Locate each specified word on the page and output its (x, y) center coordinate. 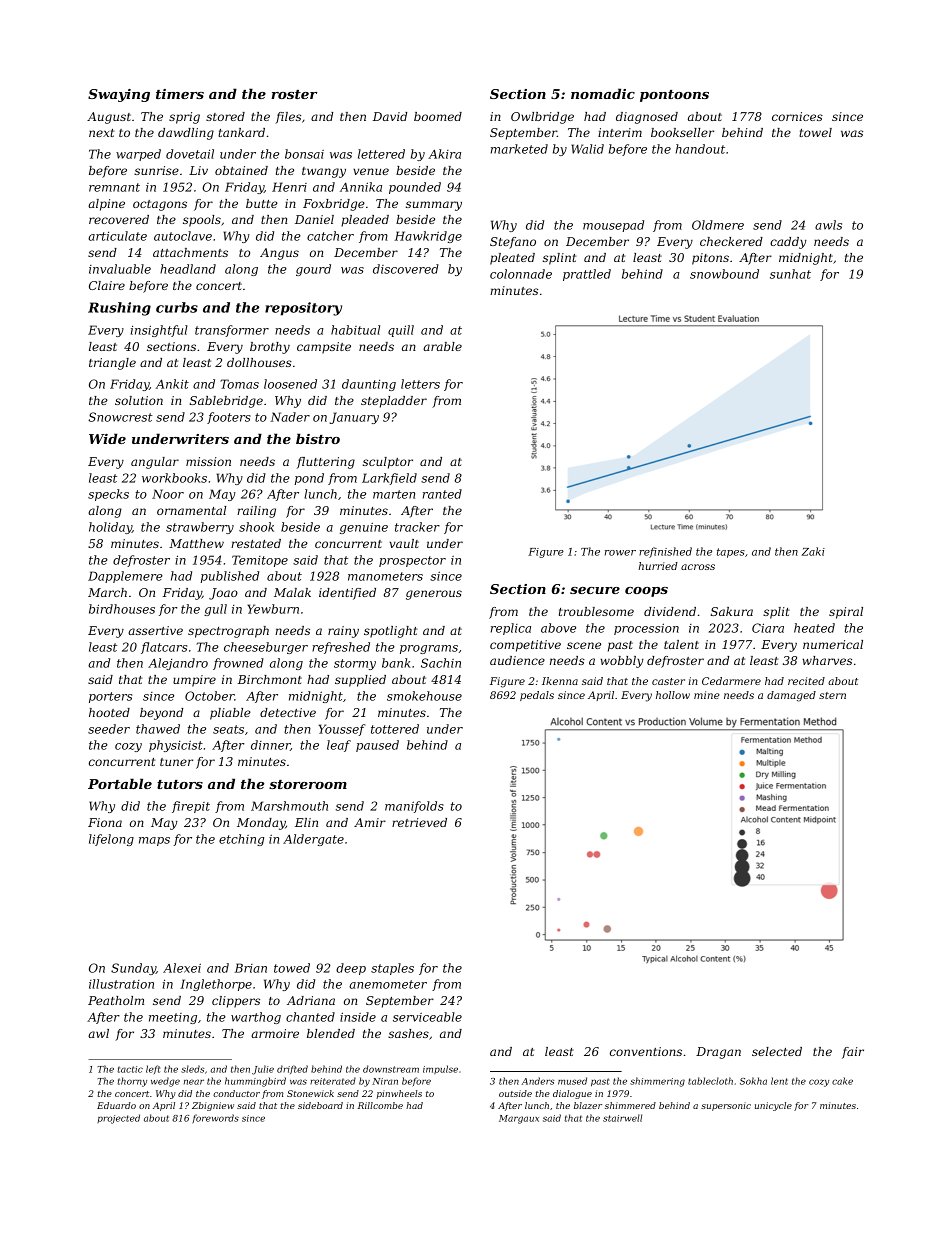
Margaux (519, 1119)
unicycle (773, 1106)
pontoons (674, 96)
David (390, 116)
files (288, 118)
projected (118, 1119)
